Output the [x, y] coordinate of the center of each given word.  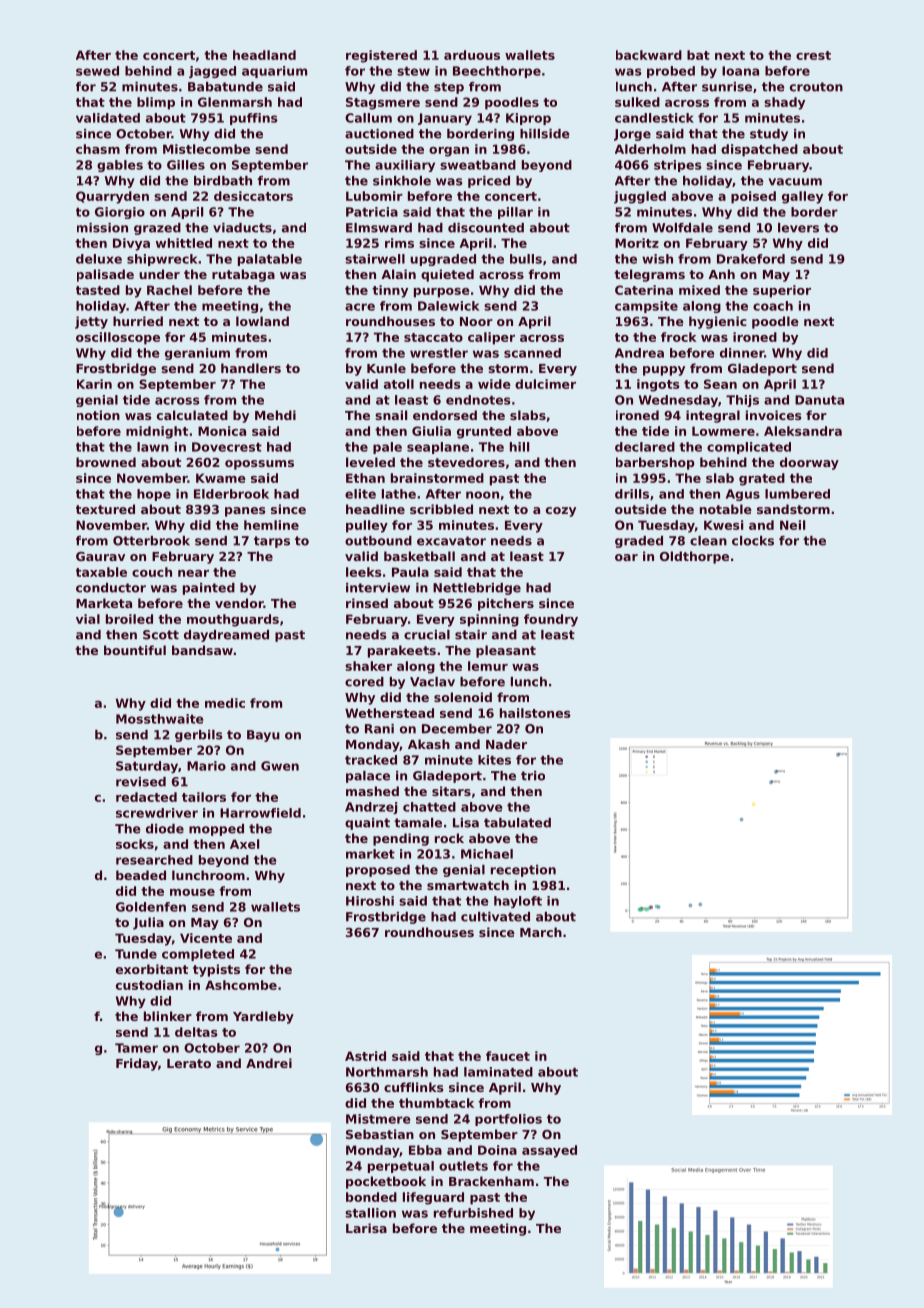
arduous [472, 55]
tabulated [517, 823]
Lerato [189, 1063]
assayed [549, 1151]
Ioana [740, 71]
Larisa [366, 1228]
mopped [216, 830]
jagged [212, 72]
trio [533, 776]
